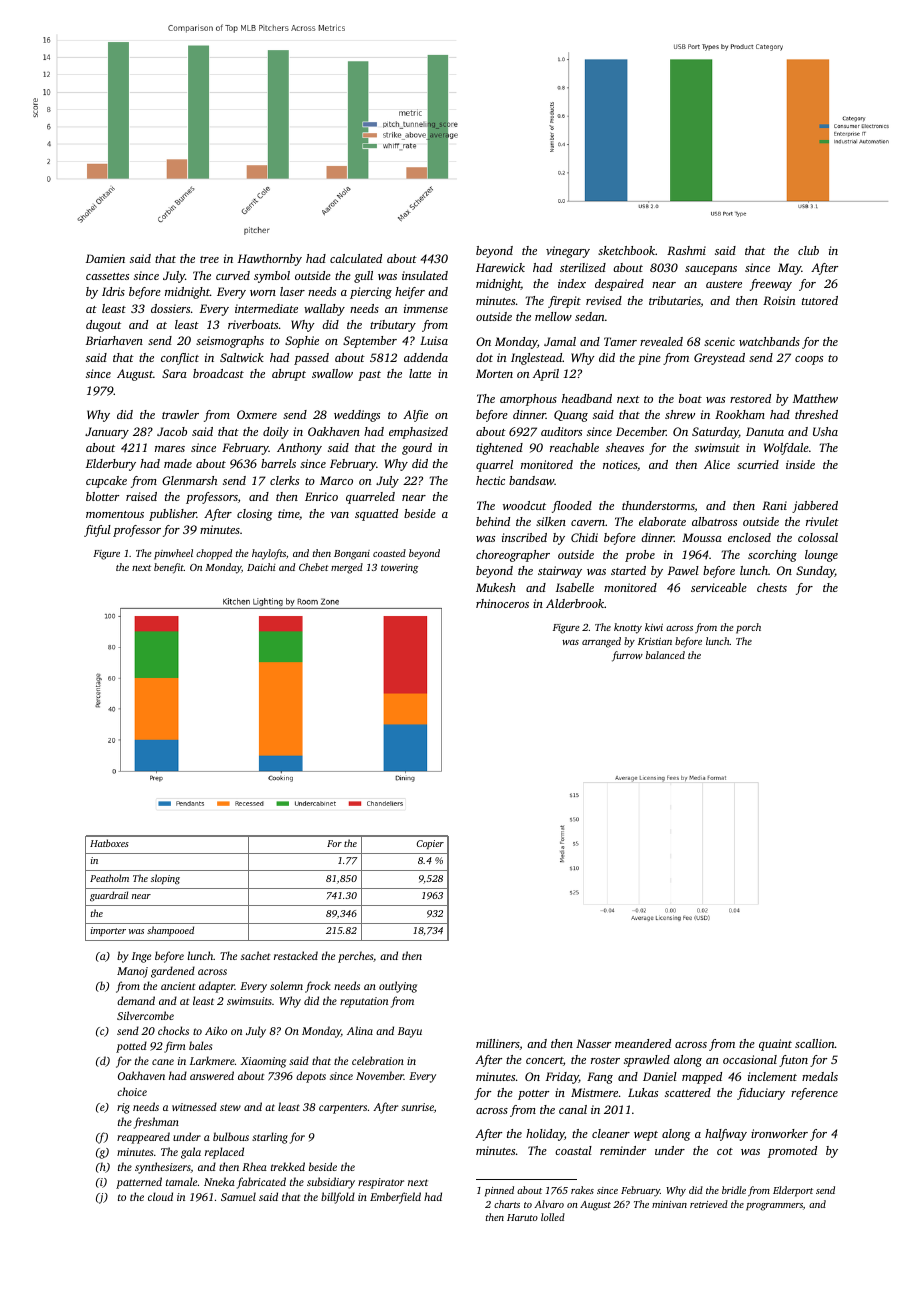 The height and width of the screenshot is (1308, 924). Describe the element at coordinates (627, 656) in the screenshot. I see `furrow` at that location.
